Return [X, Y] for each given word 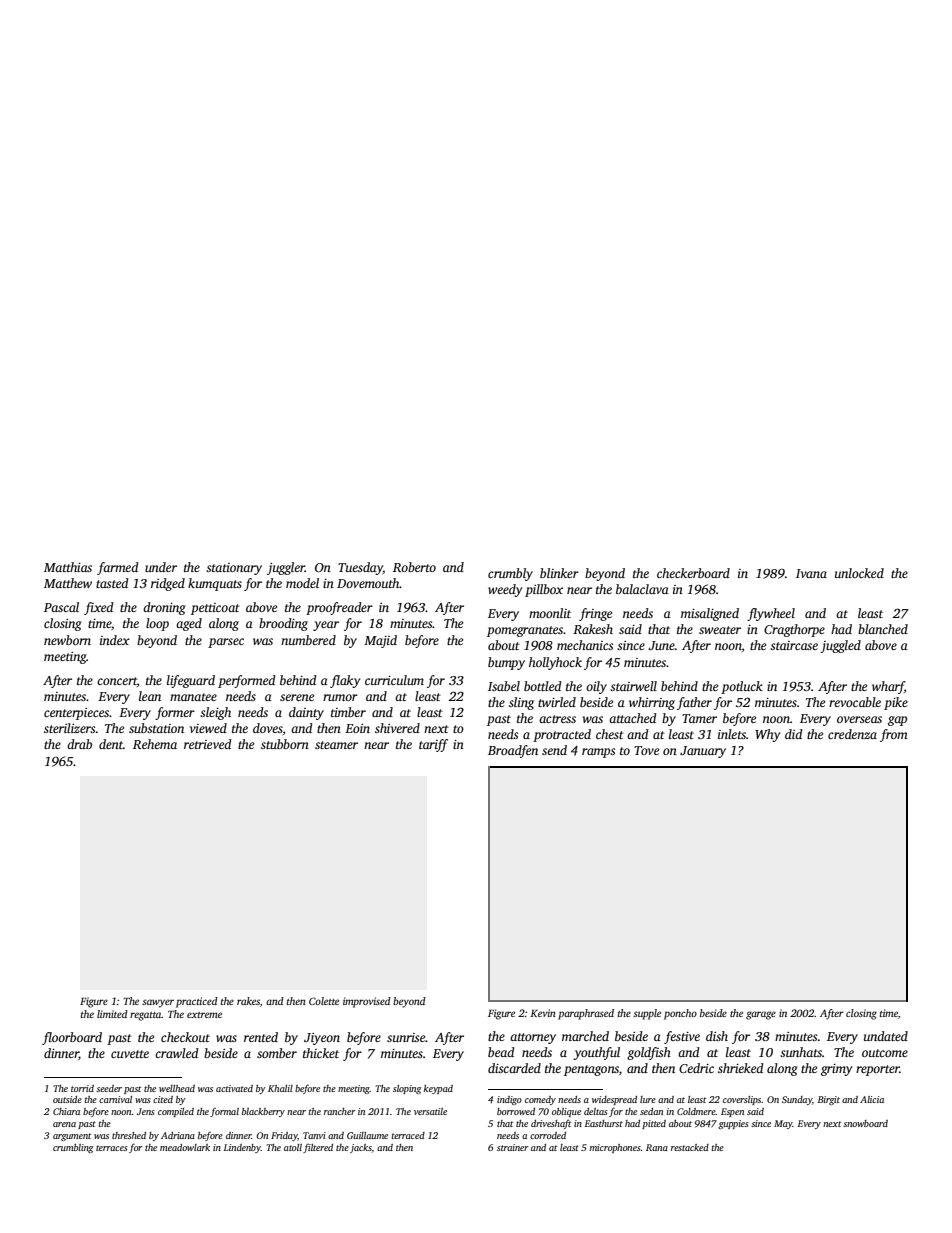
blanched [883, 629]
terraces [112, 1148]
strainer [513, 1147]
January [703, 752]
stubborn [285, 744]
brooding [283, 624]
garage [761, 1015]
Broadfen [513, 751]
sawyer [158, 1003]
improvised [367, 1002]
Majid [380, 641]
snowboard [865, 1123]
